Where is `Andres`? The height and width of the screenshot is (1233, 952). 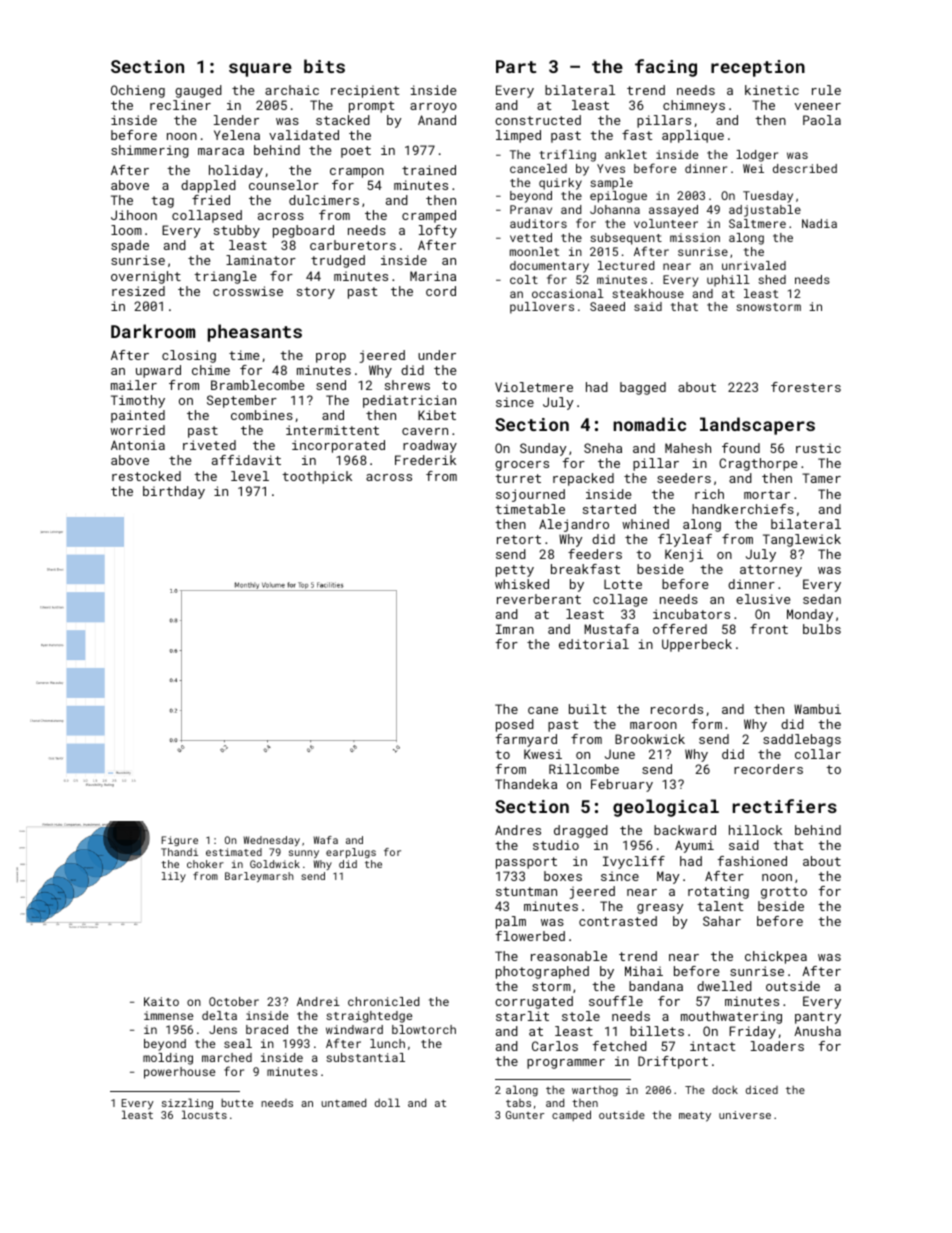
Andres is located at coordinates (518, 830).
